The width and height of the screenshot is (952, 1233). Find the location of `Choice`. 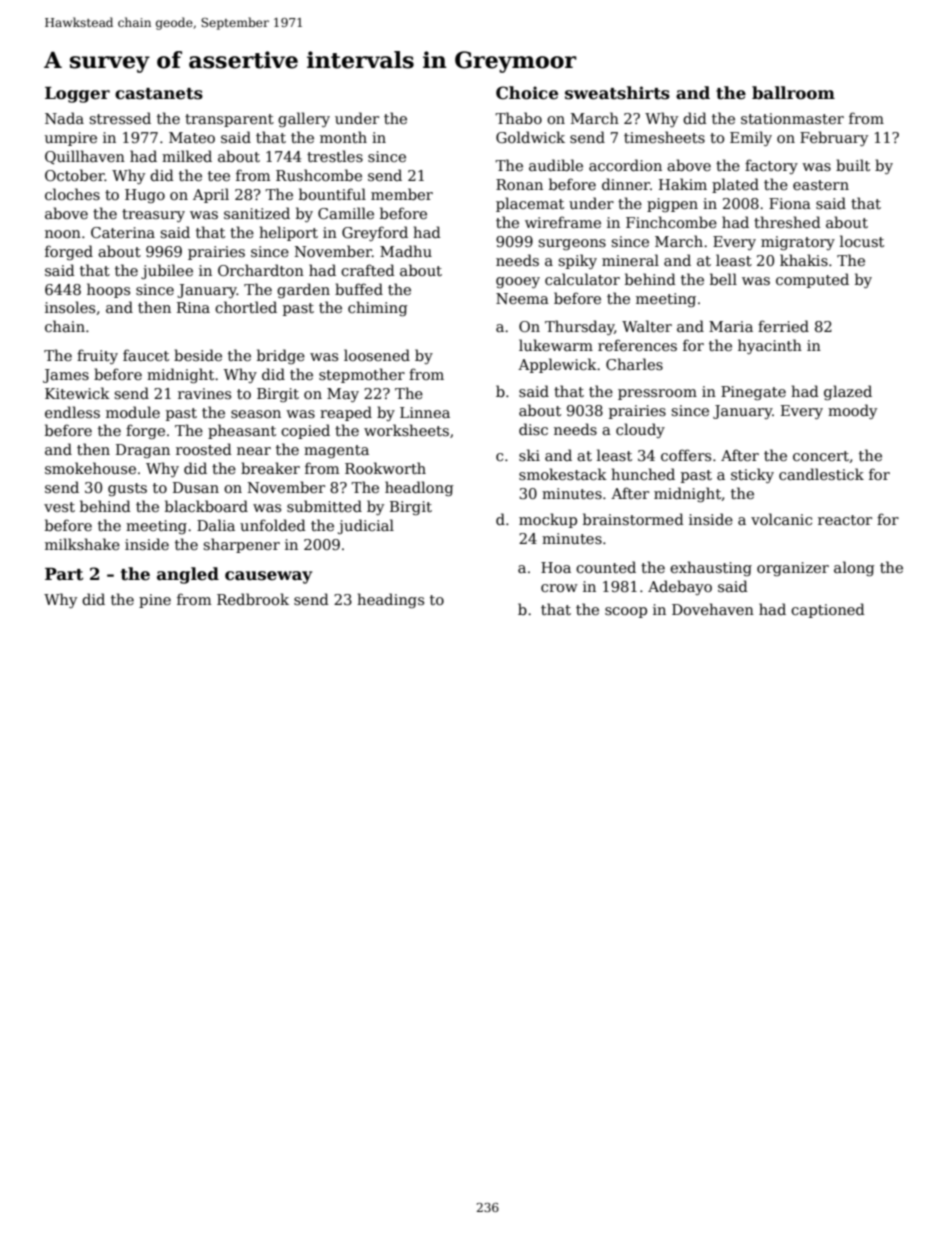

Choice is located at coordinates (527, 93).
